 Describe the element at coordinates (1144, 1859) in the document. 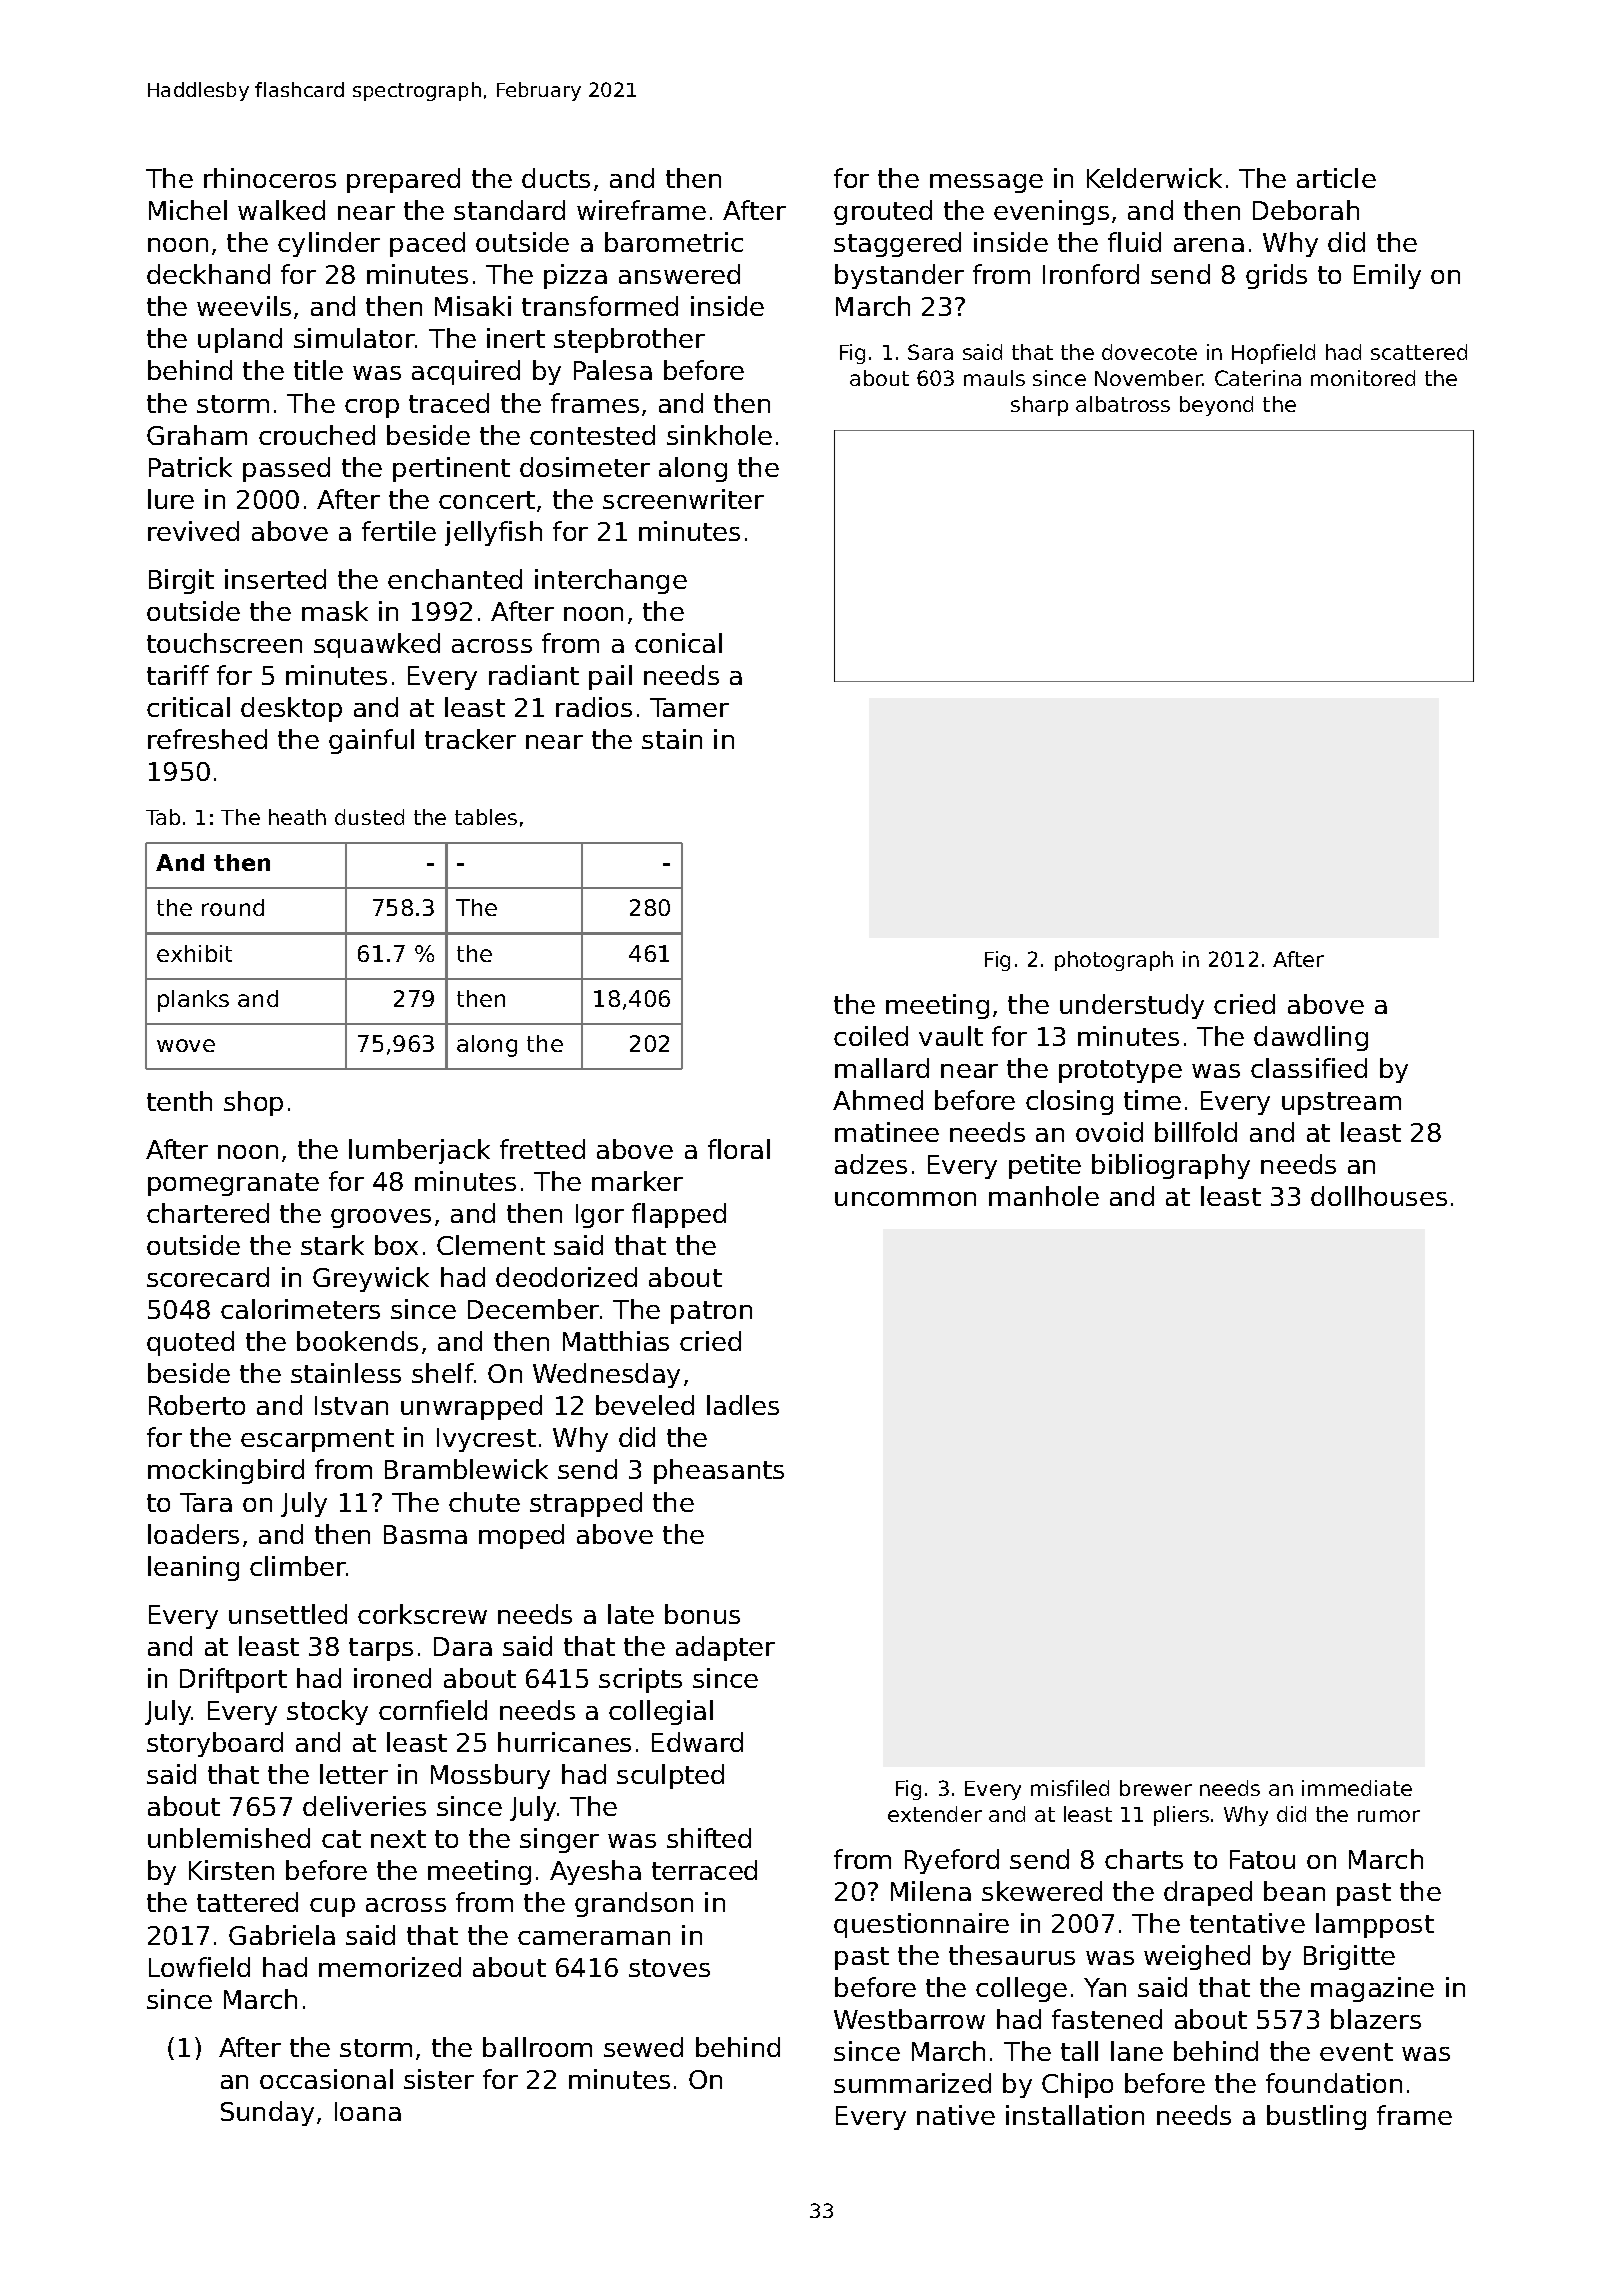

I see `charts` at that location.
